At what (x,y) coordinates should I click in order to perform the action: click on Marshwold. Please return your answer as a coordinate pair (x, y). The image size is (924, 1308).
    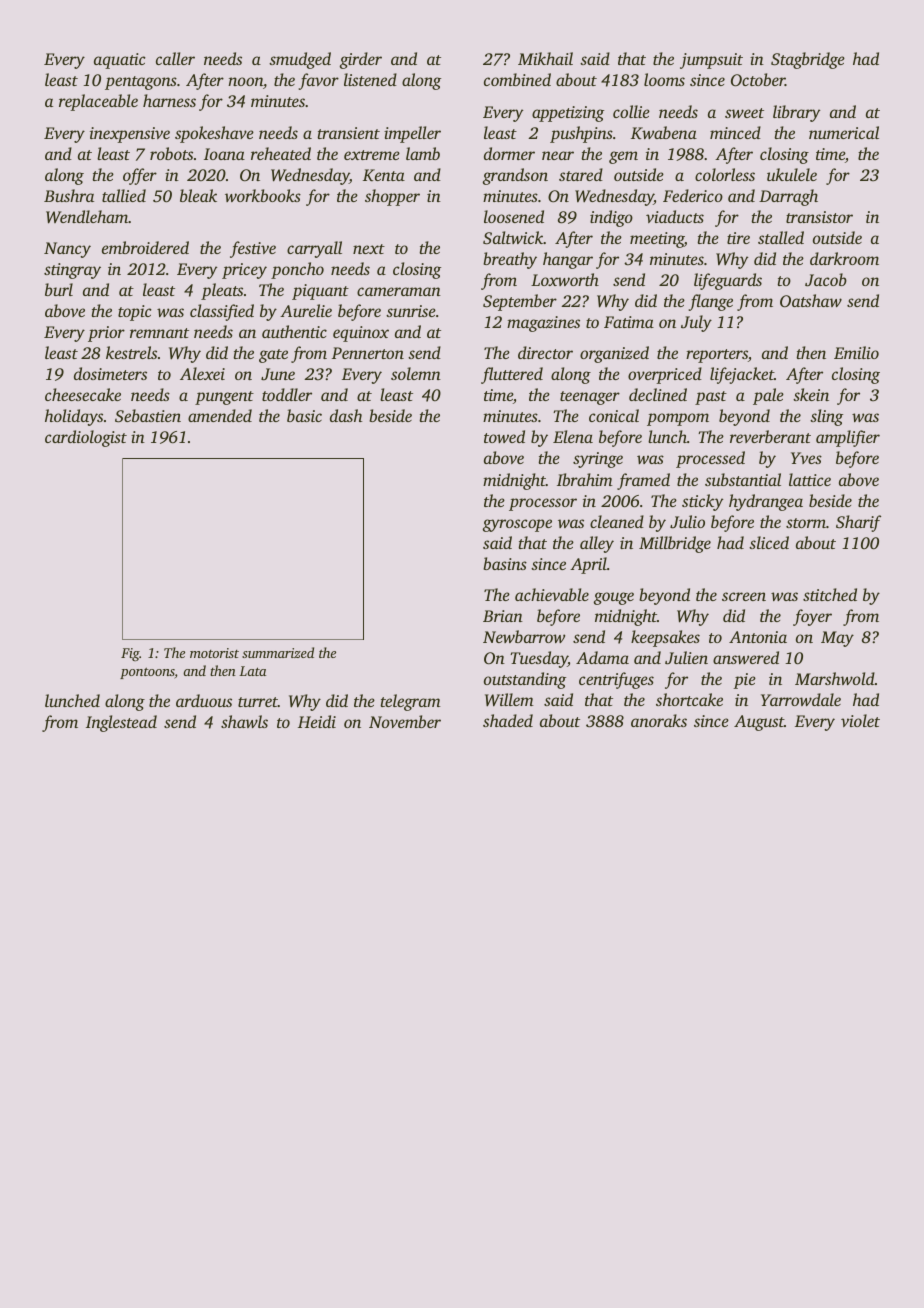
    Looking at the image, I should click on (835, 678).
